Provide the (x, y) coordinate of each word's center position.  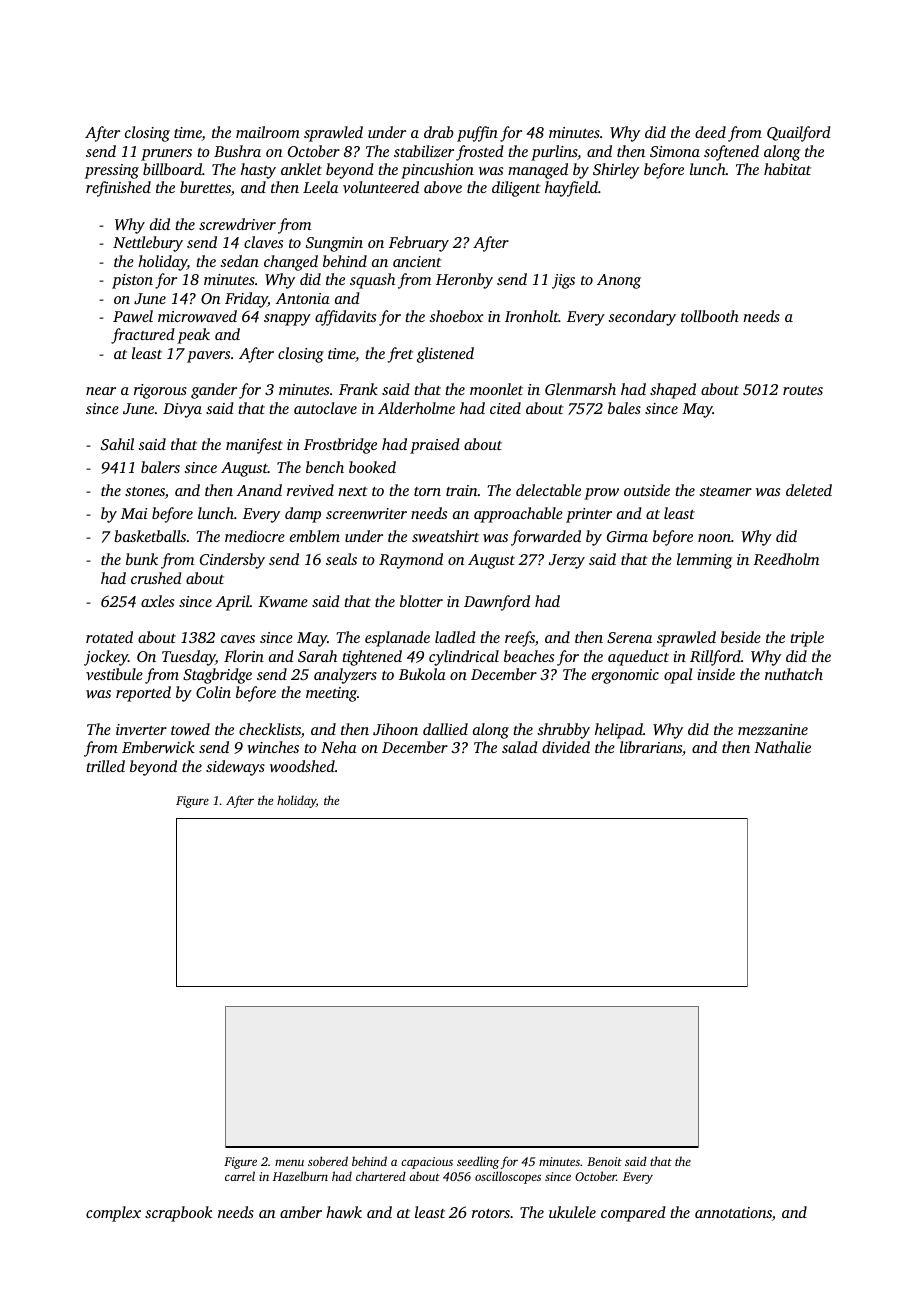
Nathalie (782, 747)
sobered (328, 1161)
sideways (235, 768)
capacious (427, 1163)
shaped (673, 391)
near (101, 391)
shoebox (456, 316)
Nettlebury (148, 244)
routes (803, 390)
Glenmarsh (580, 389)
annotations (733, 1212)
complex (113, 1214)
